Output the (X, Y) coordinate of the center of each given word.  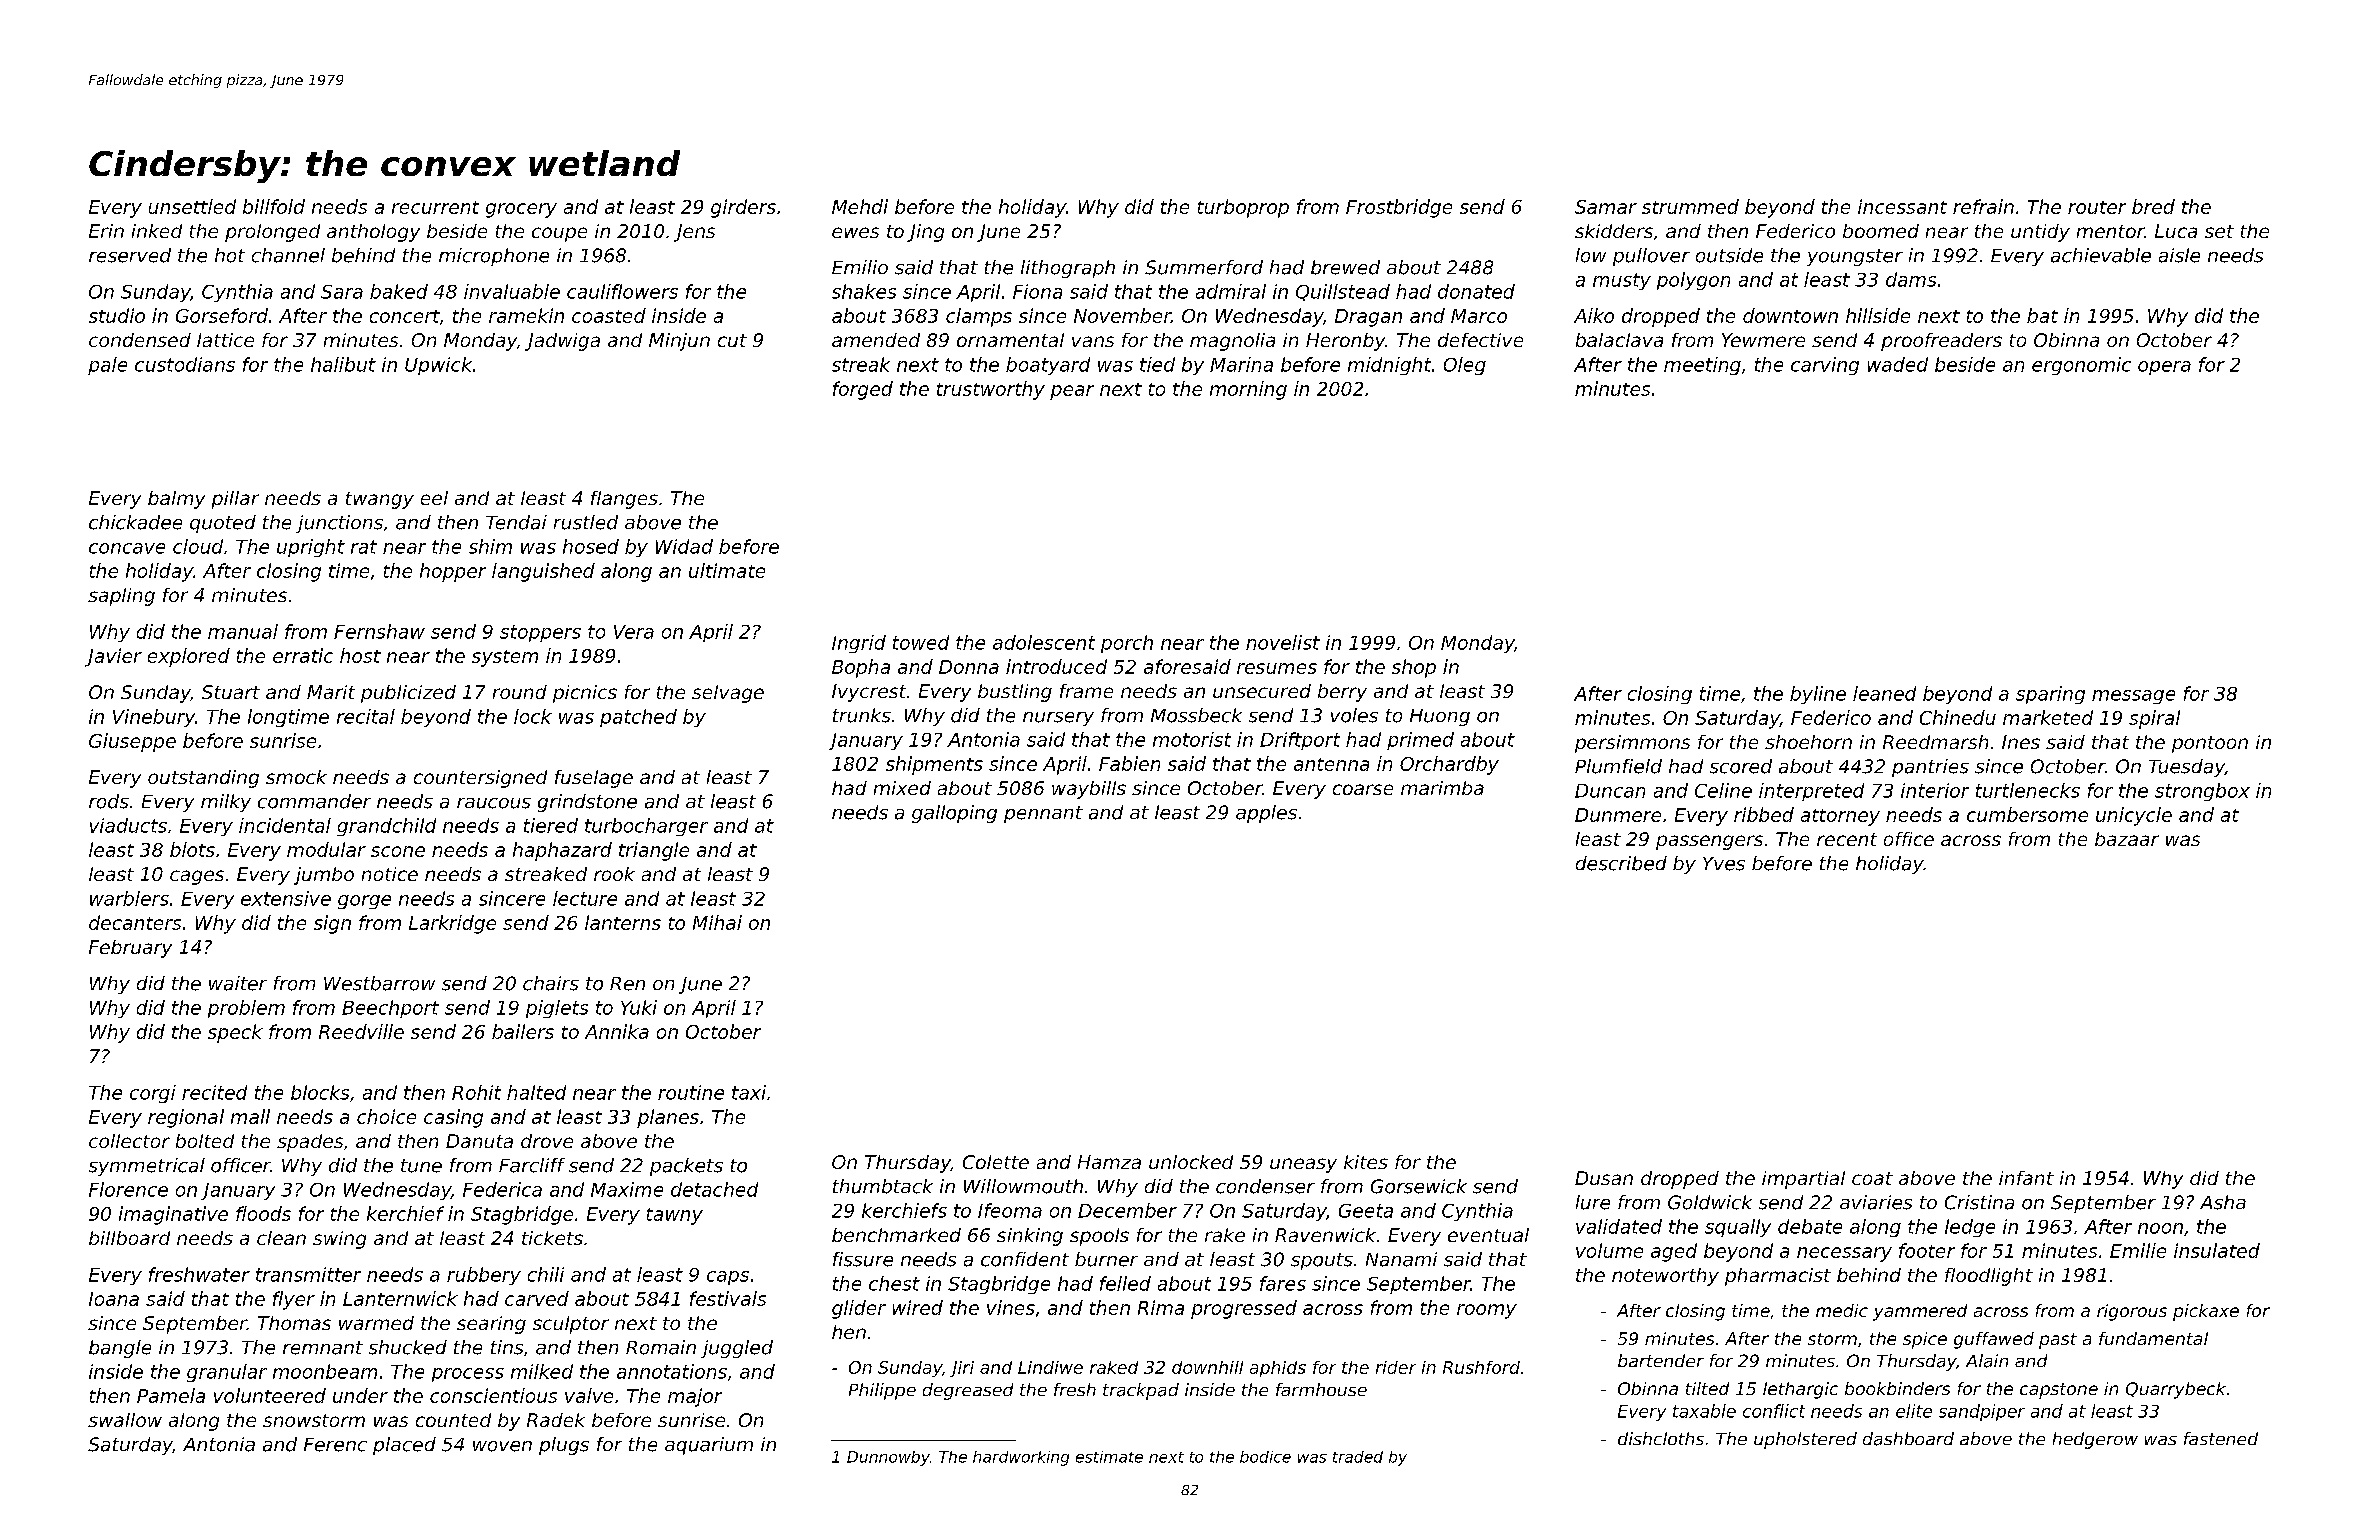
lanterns (623, 922)
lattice (225, 340)
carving (1825, 366)
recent (1847, 839)
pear (1072, 392)
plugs (564, 1446)
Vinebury (154, 718)
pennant (1043, 814)
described (1621, 863)
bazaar (2127, 839)
